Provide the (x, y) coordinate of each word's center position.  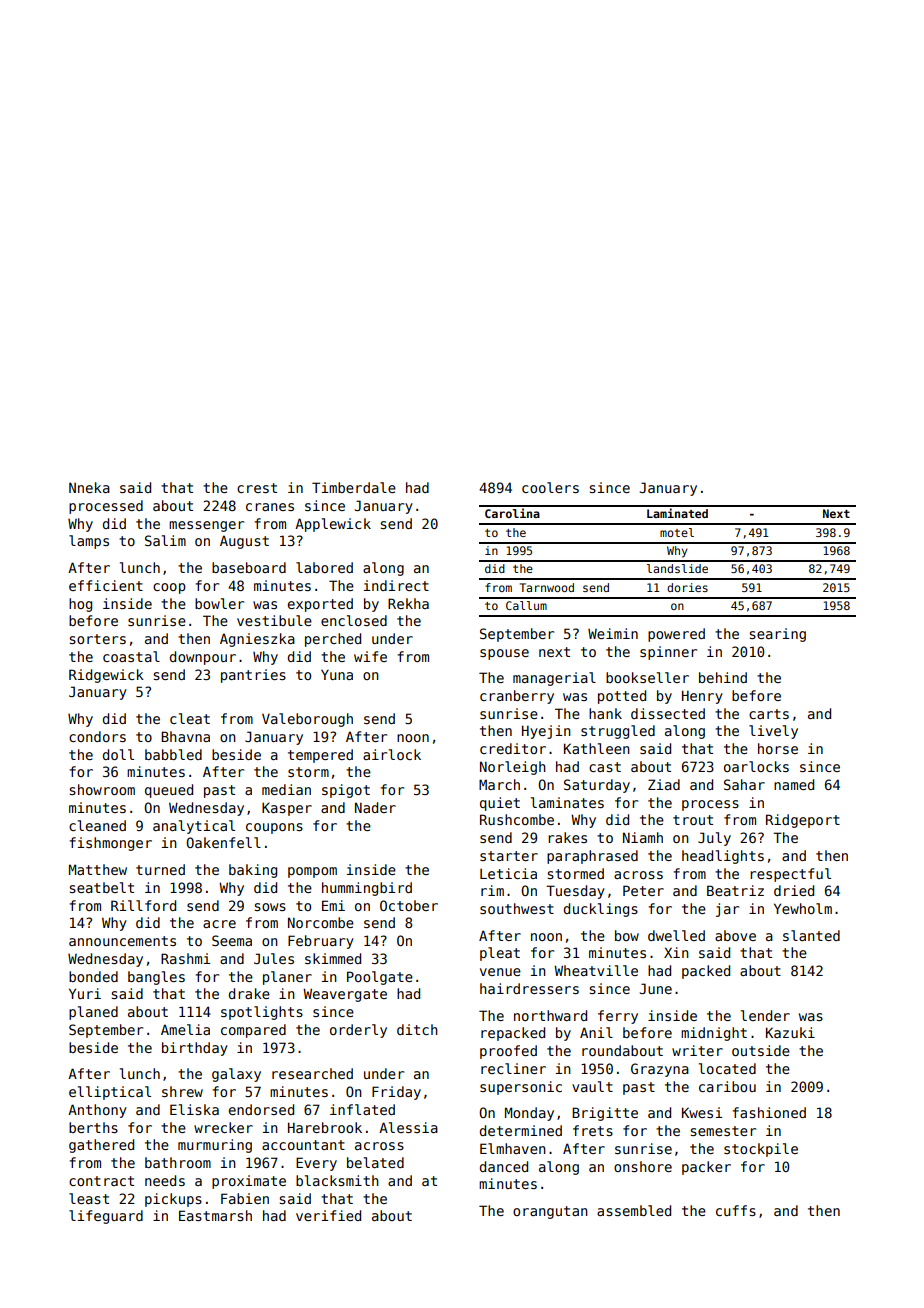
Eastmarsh (215, 1215)
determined (521, 1130)
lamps (89, 542)
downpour (203, 658)
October (409, 905)
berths (93, 1127)
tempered (320, 756)
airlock (392, 754)
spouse (504, 654)
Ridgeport (803, 821)
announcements (122, 941)
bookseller (647, 677)
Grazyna (660, 1070)
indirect (396, 585)
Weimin (613, 633)
